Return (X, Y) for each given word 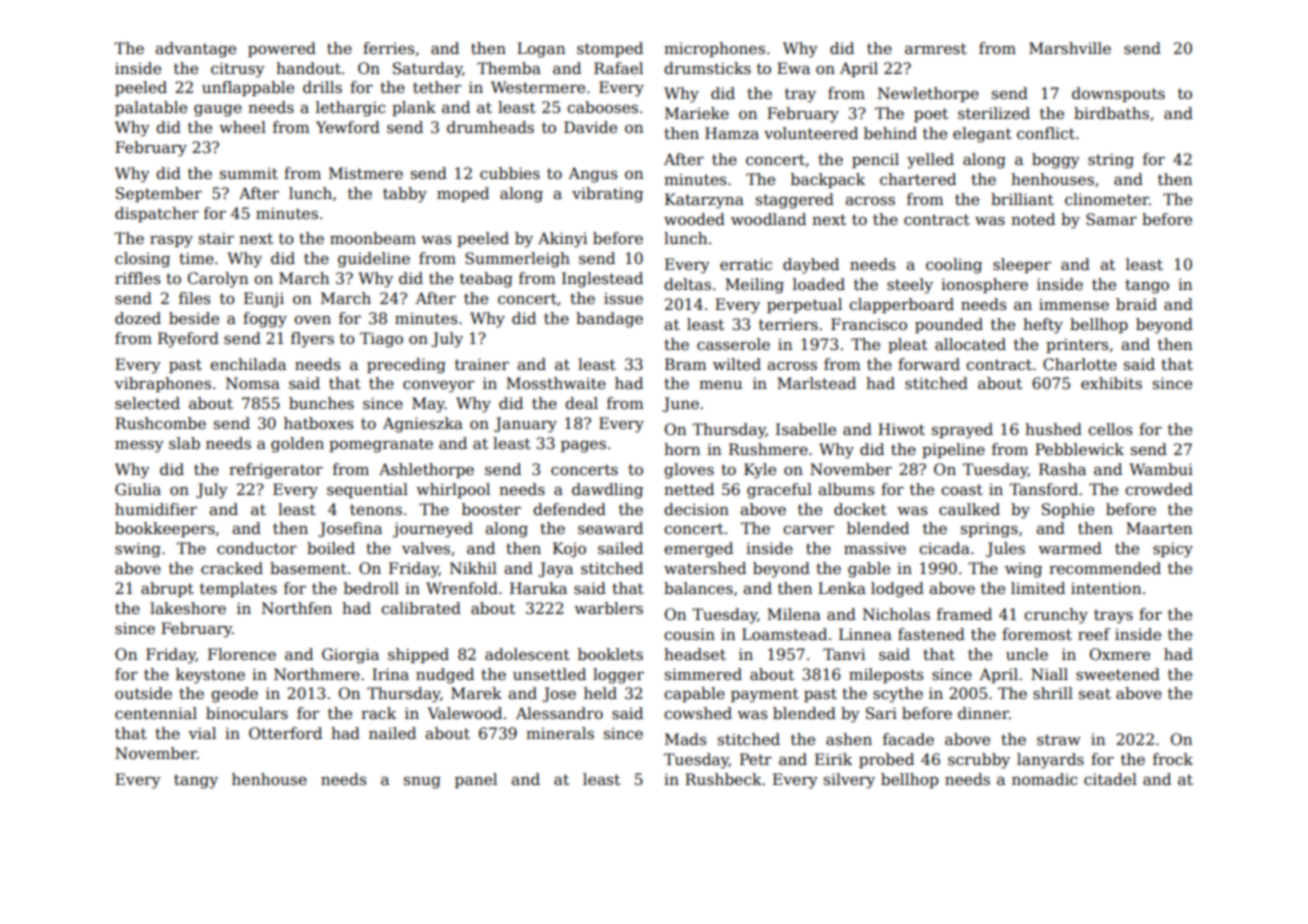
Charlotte (1080, 364)
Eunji (264, 300)
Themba (509, 68)
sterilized (994, 113)
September (159, 194)
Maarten (1159, 528)
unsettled (549, 674)
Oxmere (1120, 654)
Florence (242, 654)
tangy (196, 781)
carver (808, 530)
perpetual (804, 305)
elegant (982, 135)
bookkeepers (165, 529)
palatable (151, 108)
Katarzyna (704, 201)
